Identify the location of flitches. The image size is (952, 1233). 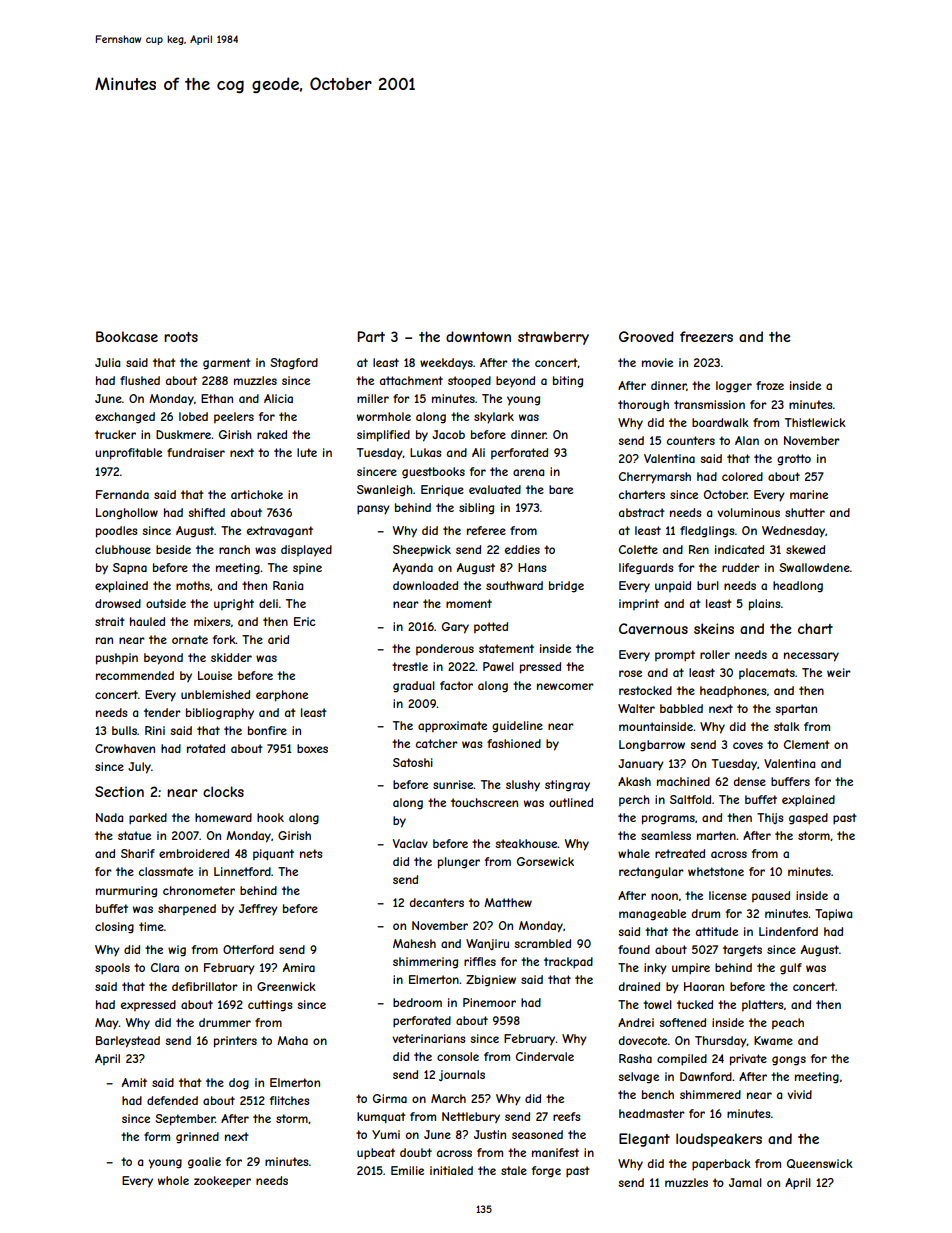
(289, 1100).
